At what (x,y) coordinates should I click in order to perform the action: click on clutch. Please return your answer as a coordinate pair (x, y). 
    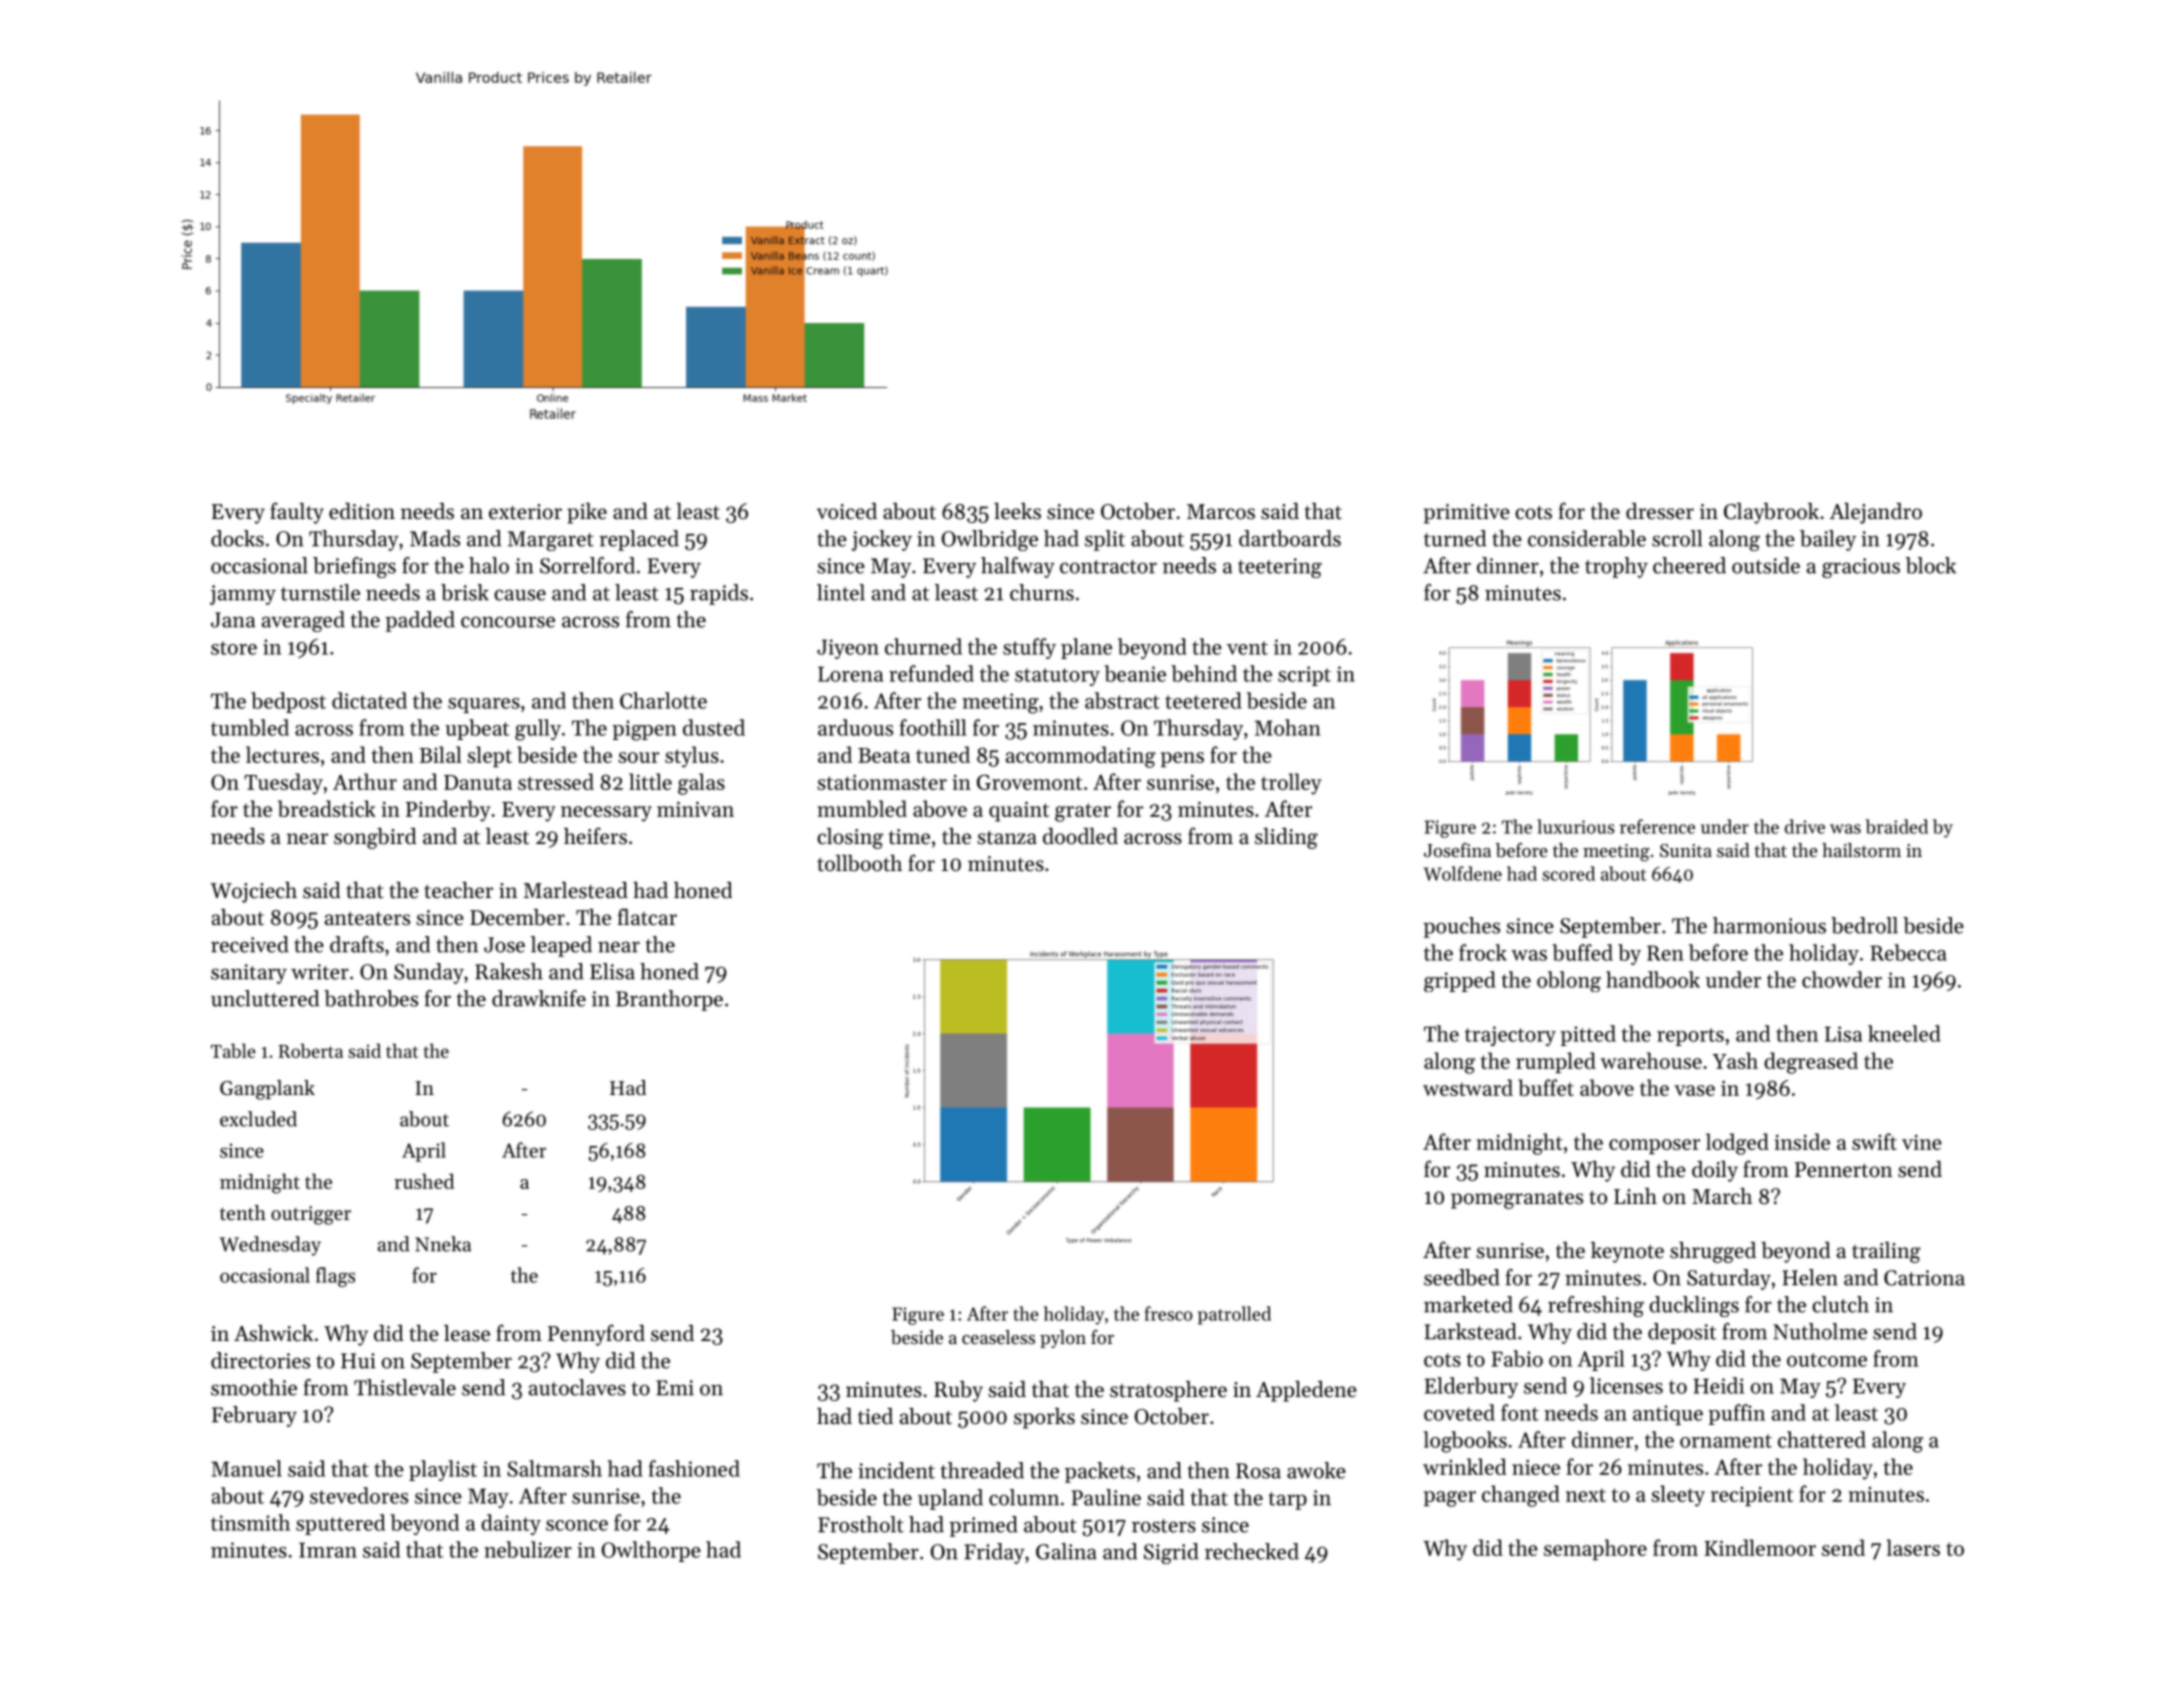
    Looking at the image, I should click on (1841, 1304).
